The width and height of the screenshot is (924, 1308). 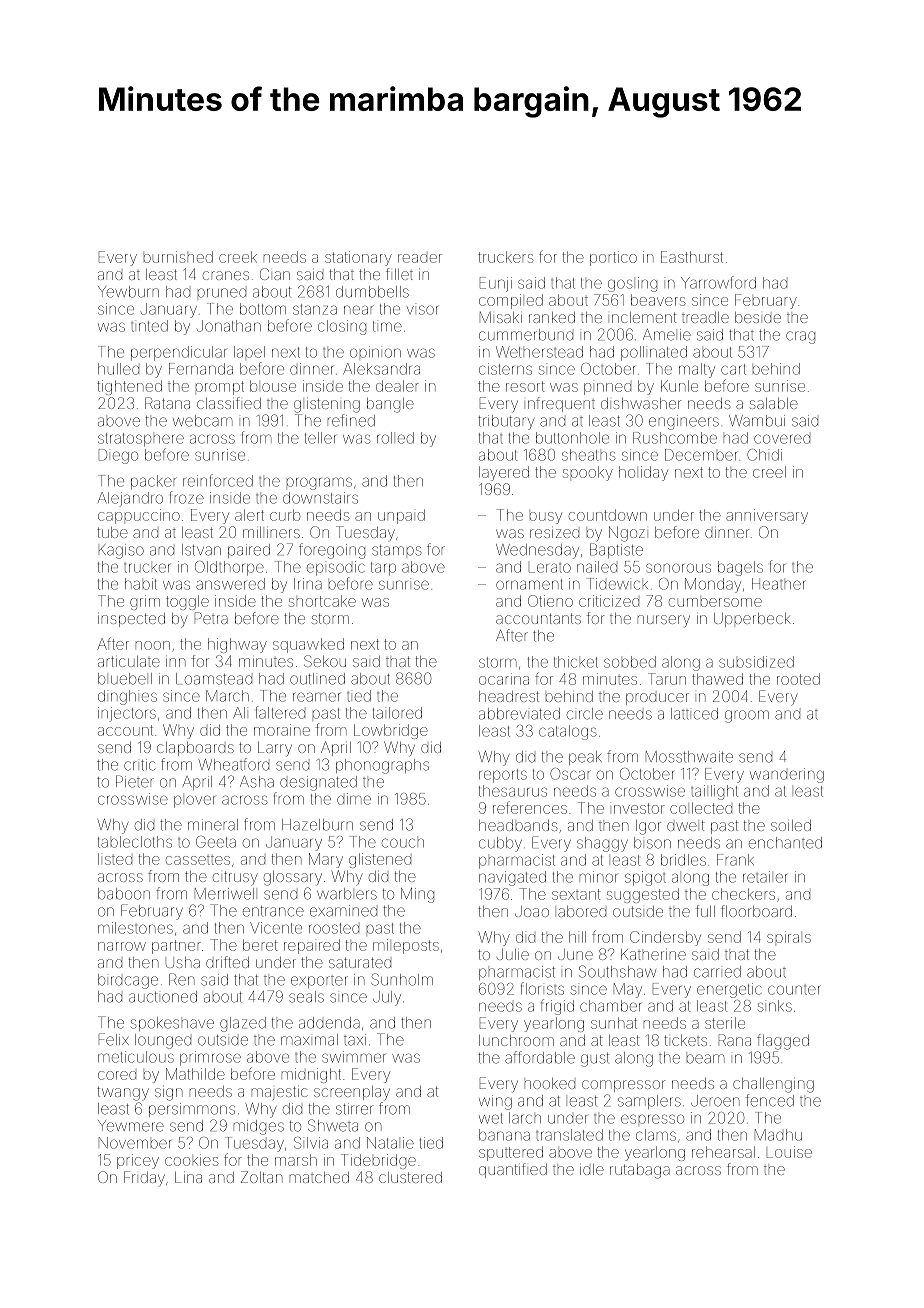 What do you see at coordinates (539, 352) in the screenshot?
I see `Wetherstead` at bounding box center [539, 352].
